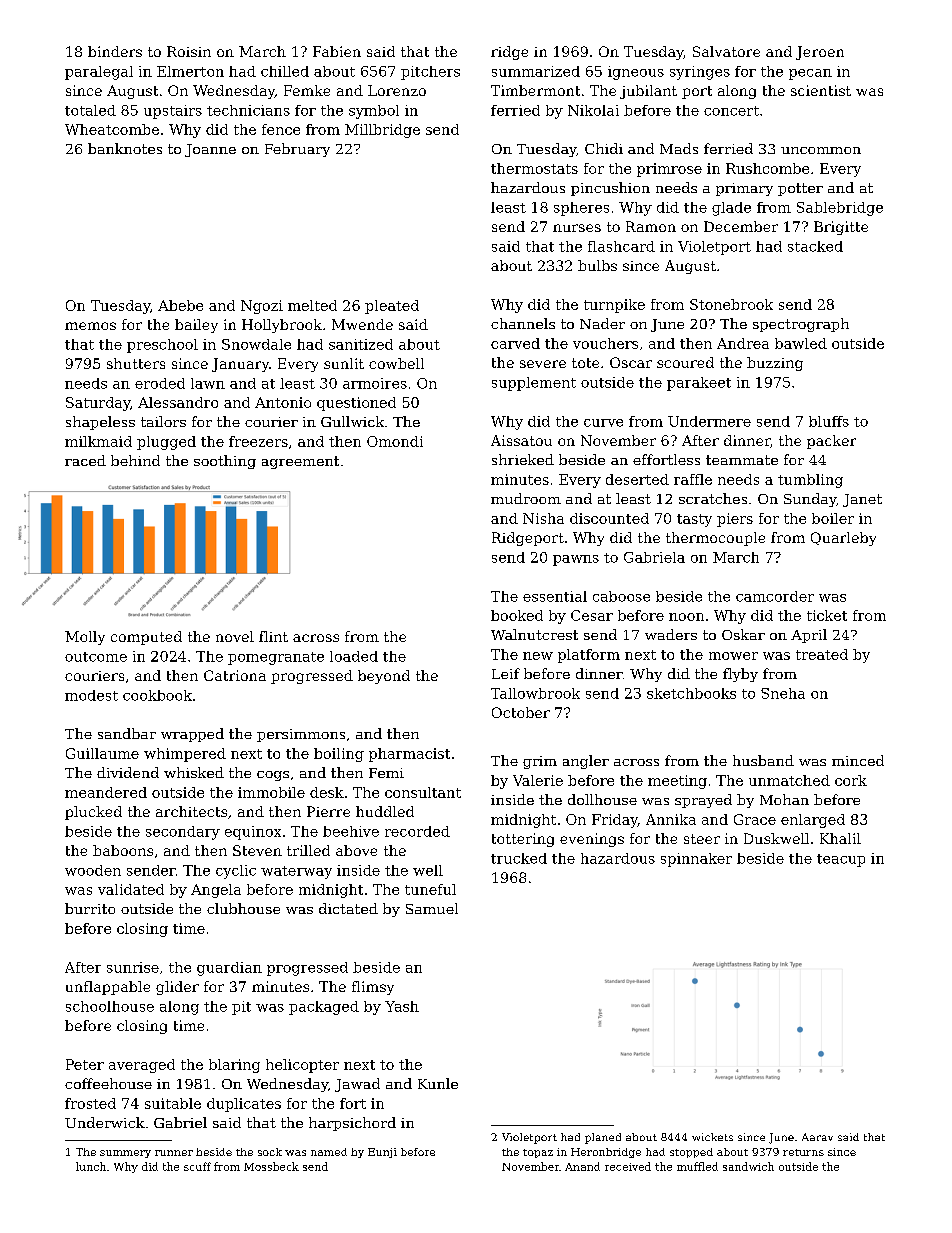  Describe the element at coordinates (430, 73) in the screenshot. I see `pitchers` at that location.
